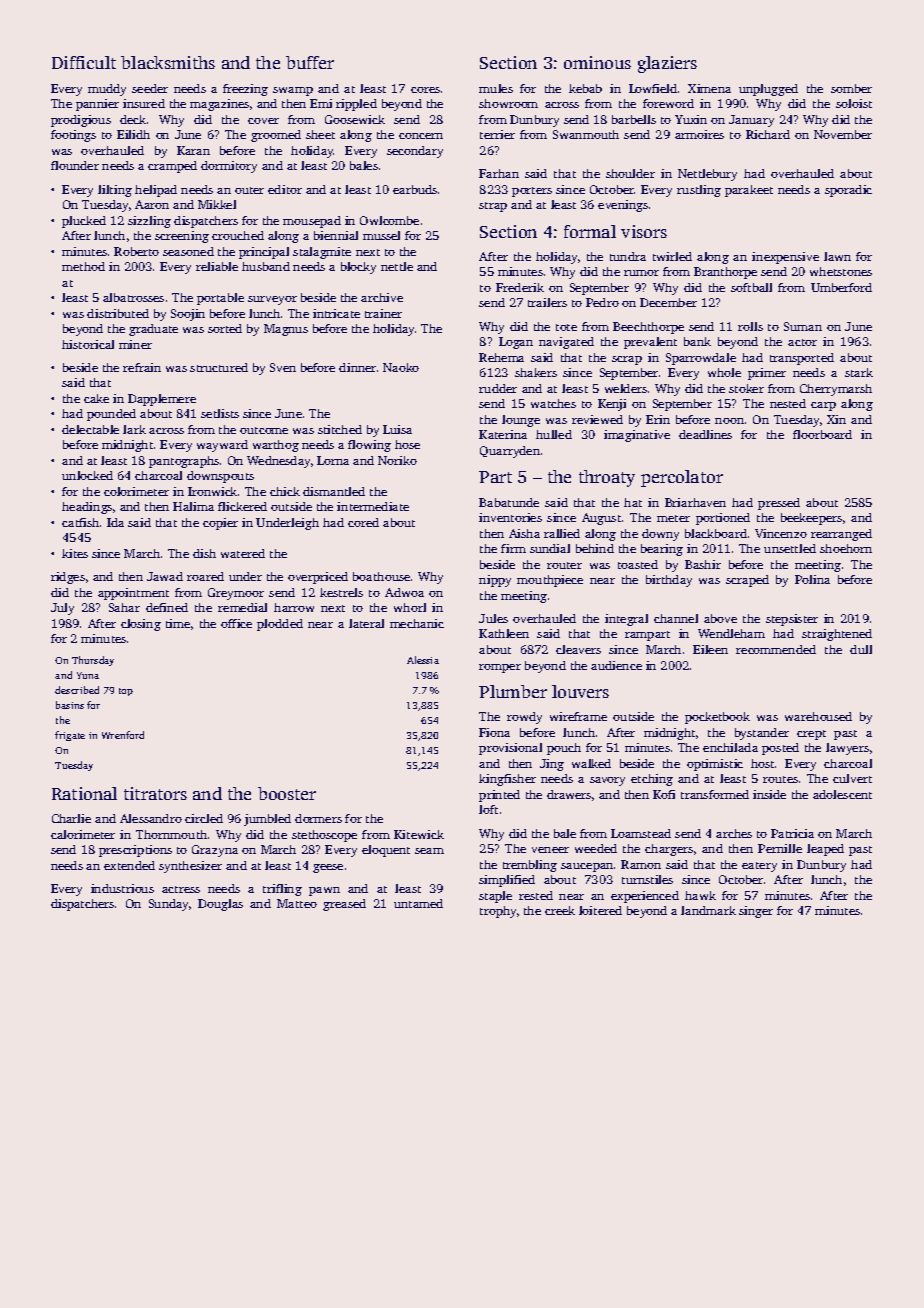 This page has width=924, height=1308. What do you see at coordinates (510, 452) in the page?
I see `Quarryden` at bounding box center [510, 452].
